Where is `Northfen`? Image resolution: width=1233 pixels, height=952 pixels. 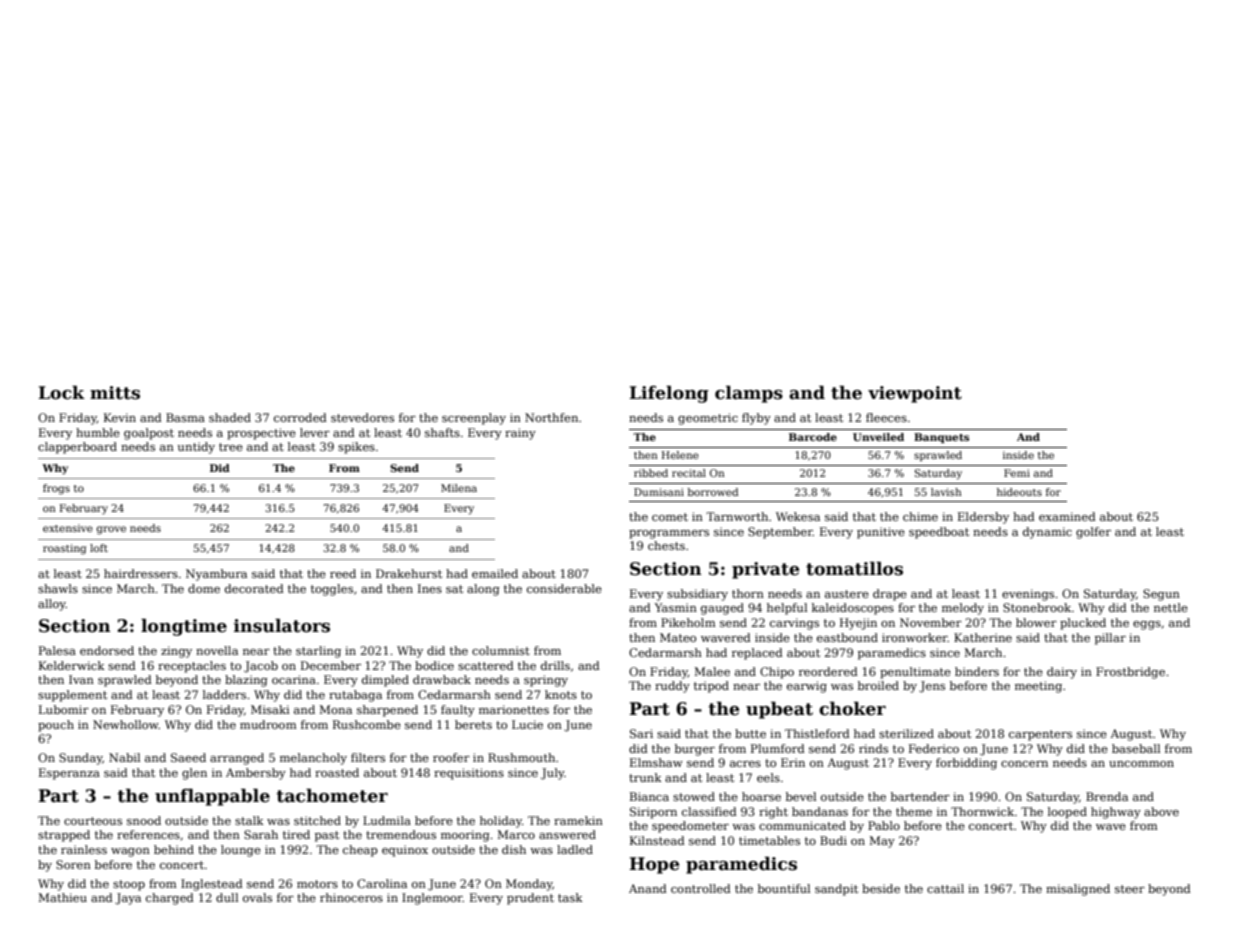
Northfen is located at coordinates (551, 417).
